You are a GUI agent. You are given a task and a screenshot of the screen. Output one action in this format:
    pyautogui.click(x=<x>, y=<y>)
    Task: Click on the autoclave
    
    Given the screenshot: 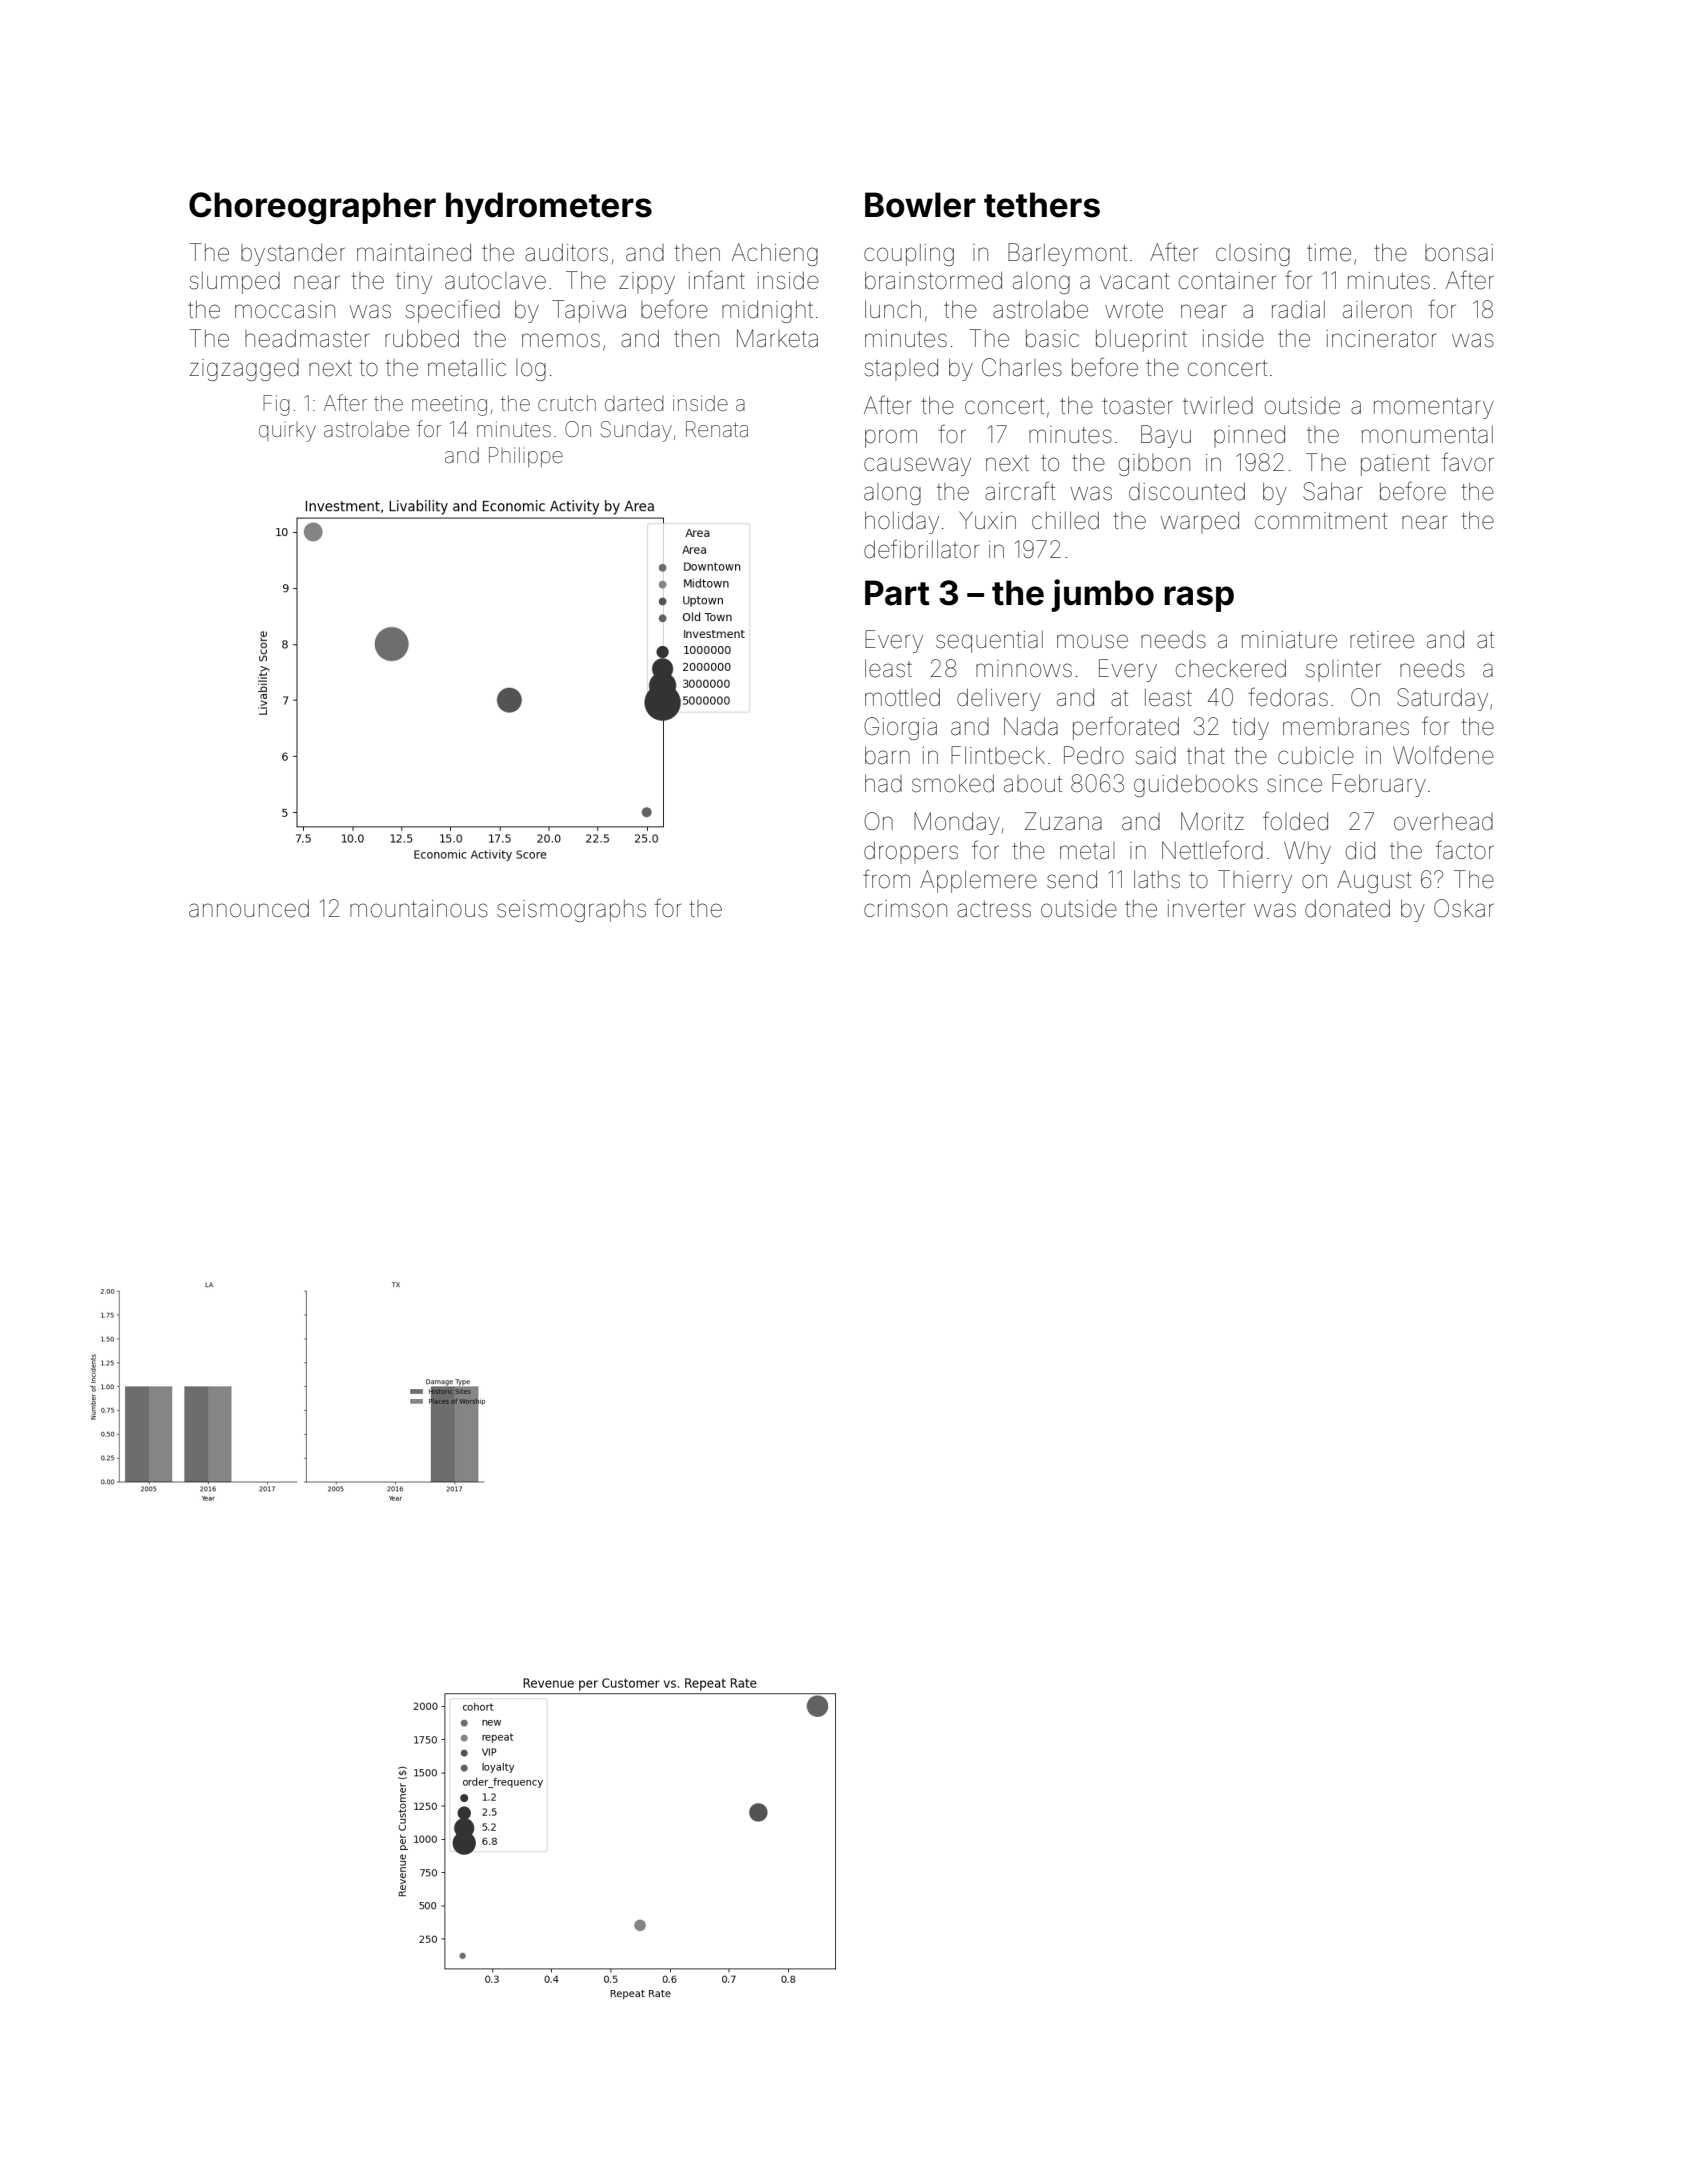 What is the action you would take?
    pyautogui.click(x=495, y=281)
